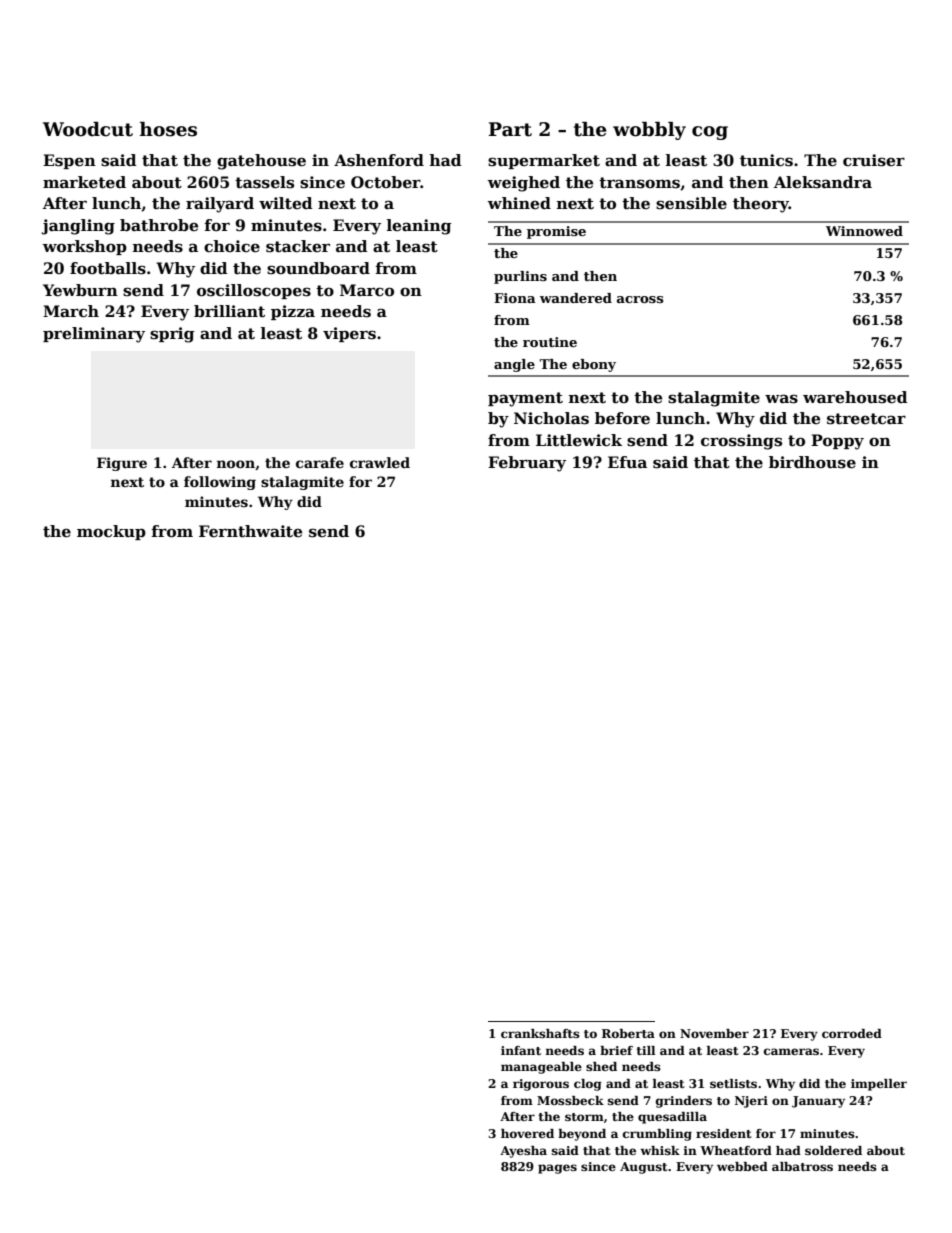 This document has width=952, height=1233. I want to click on crankshafts, so click(540, 1033).
